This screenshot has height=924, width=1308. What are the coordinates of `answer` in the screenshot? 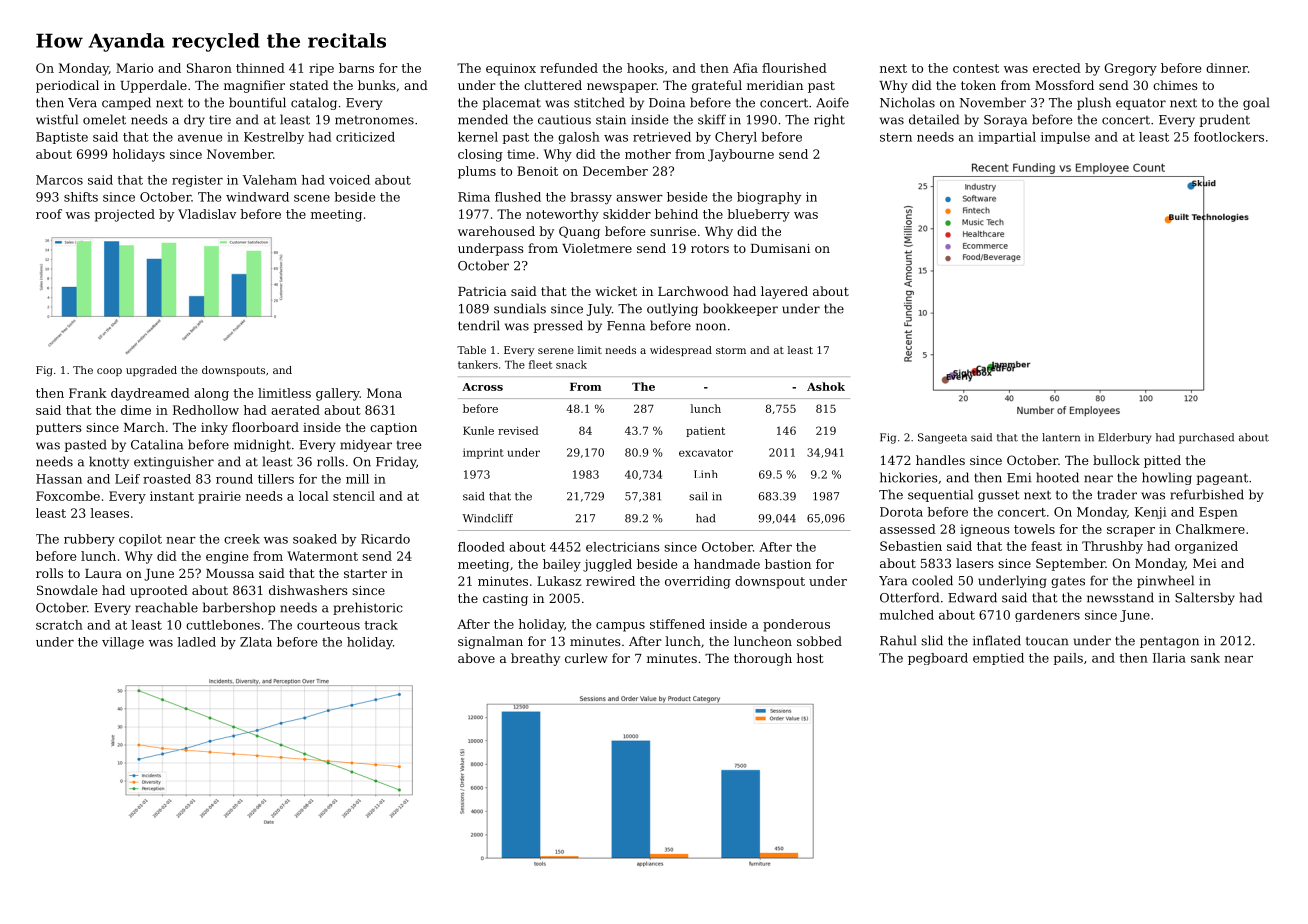 It's located at (639, 198).
